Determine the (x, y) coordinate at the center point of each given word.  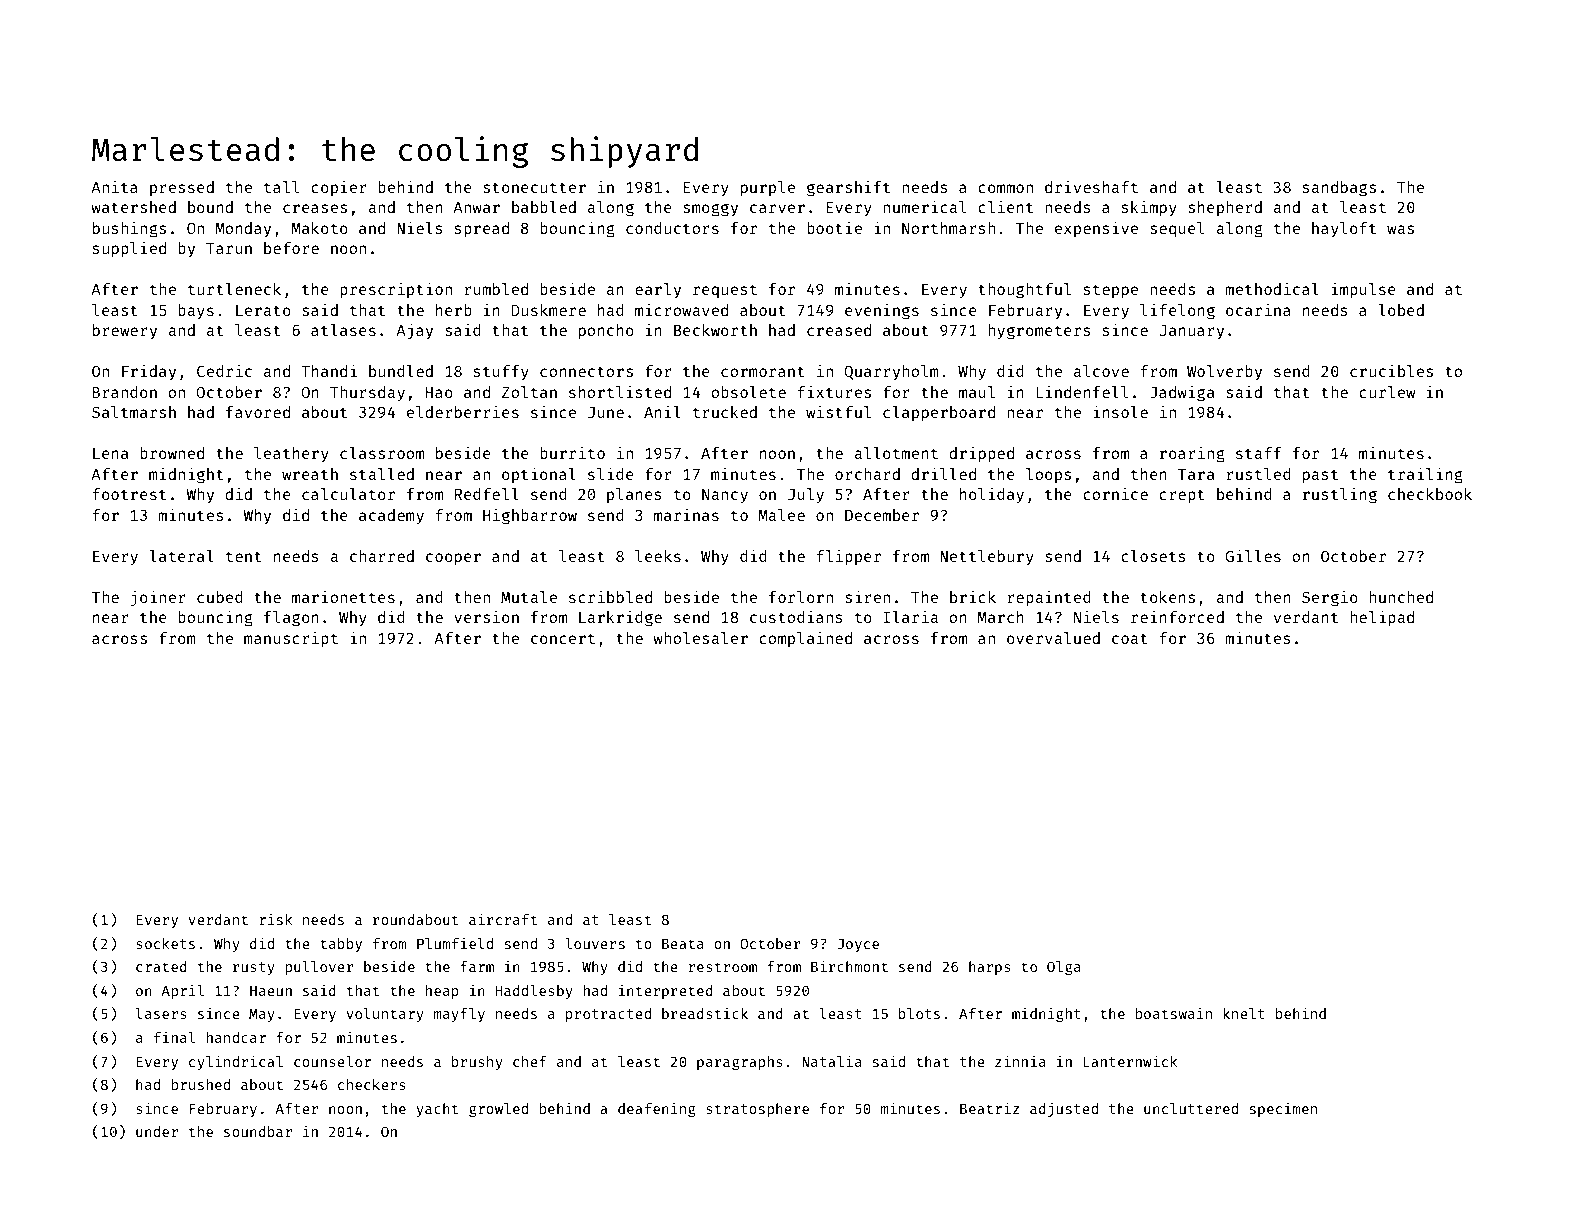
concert (563, 638)
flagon (291, 619)
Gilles (1253, 555)
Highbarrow (530, 516)
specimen (1283, 1109)
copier (339, 188)
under (157, 1131)
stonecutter (534, 187)
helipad (1382, 618)
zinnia (1020, 1061)
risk (276, 919)
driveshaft (1091, 186)
